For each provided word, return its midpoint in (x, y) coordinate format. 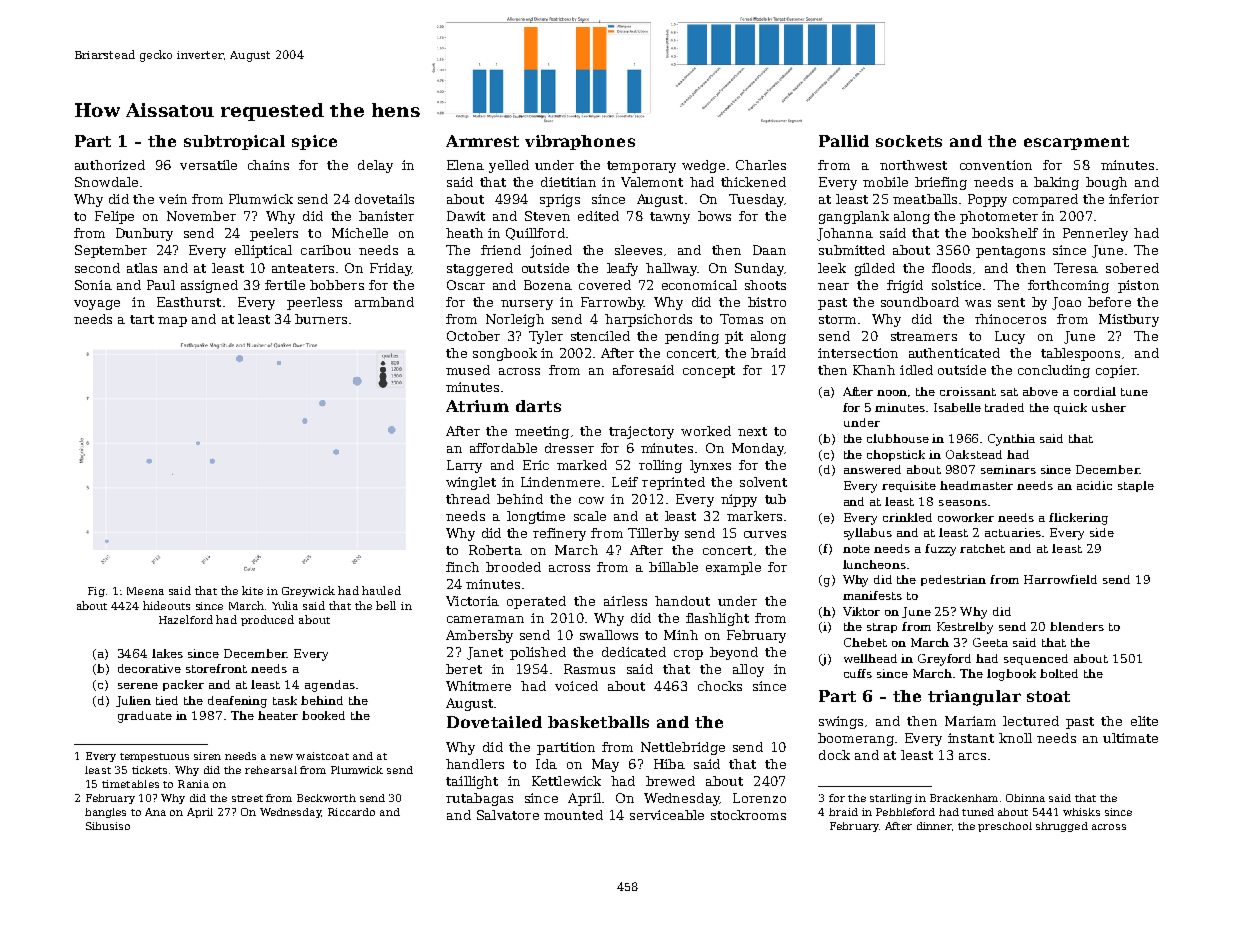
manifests (872, 595)
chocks (720, 686)
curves (765, 534)
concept (709, 372)
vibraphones (580, 142)
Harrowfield (1060, 579)
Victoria (472, 601)
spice (314, 142)
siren (207, 756)
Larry (464, 466)
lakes (167, 653)
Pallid (844, 141)
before (1109, 302)
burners (321, 319)
